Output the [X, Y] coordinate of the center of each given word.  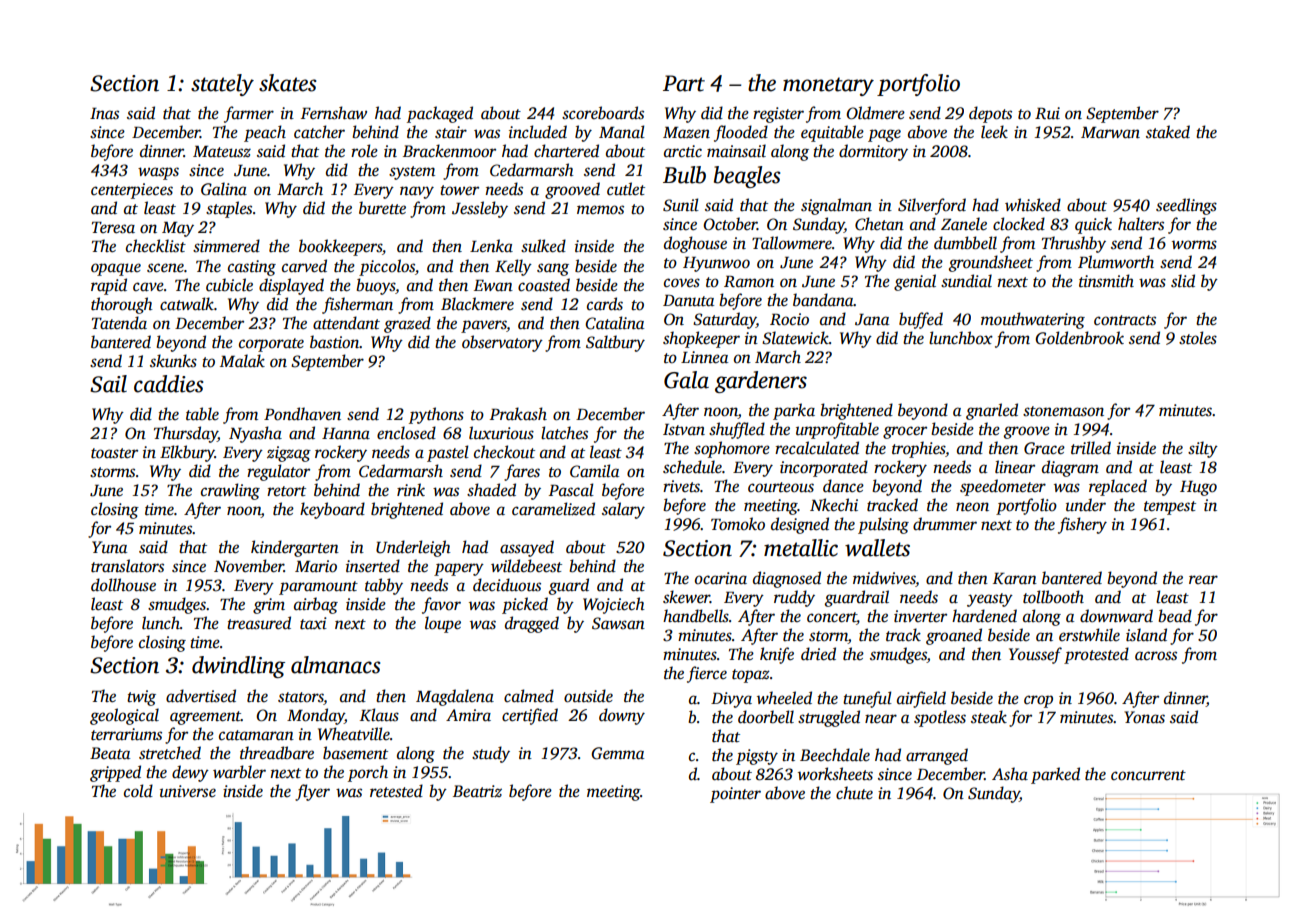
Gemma [617, 753]
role [364, 151]
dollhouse [123, 585]
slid [1183, 281]
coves [682, 283]
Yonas [1144, 717]
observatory [502, 343]
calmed [529, 696]
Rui [1047, 113]
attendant [346, 323]
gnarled [992, 411]
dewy [190, 773]
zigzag [289, 454]
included [538, 132]
